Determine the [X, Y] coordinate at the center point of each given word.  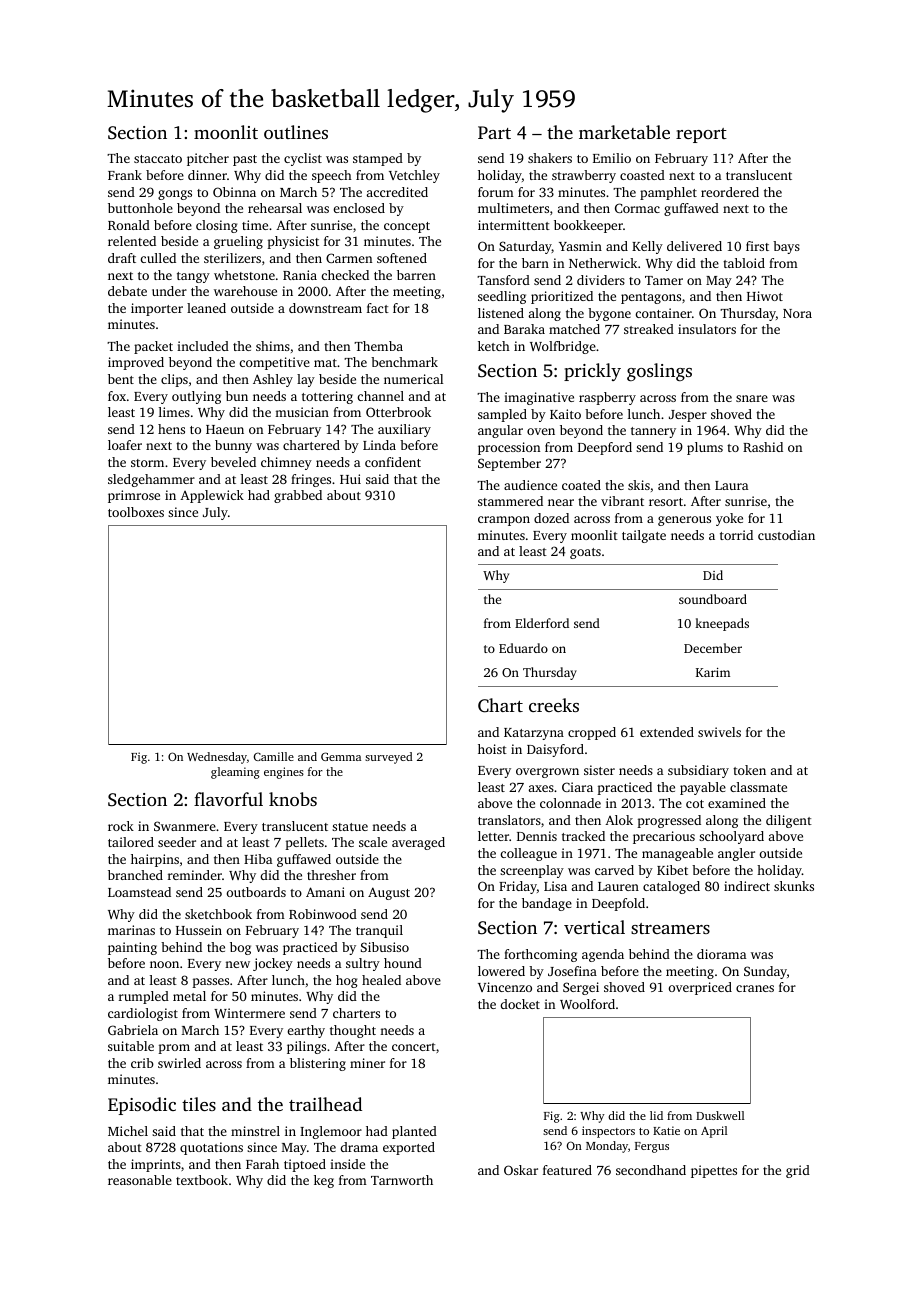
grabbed [298, 496]
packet [153, 347]
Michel [128, 1131]
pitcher [208, 159]
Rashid [763, 447]
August [389, 893]
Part [494, 132]
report [701, 135]
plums [705, 448]
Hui [350, 479]
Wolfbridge [563, 347]
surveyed [388, 758]
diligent [789, 821]
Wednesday [217, 758]
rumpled [144, 997]
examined [737, 803]
